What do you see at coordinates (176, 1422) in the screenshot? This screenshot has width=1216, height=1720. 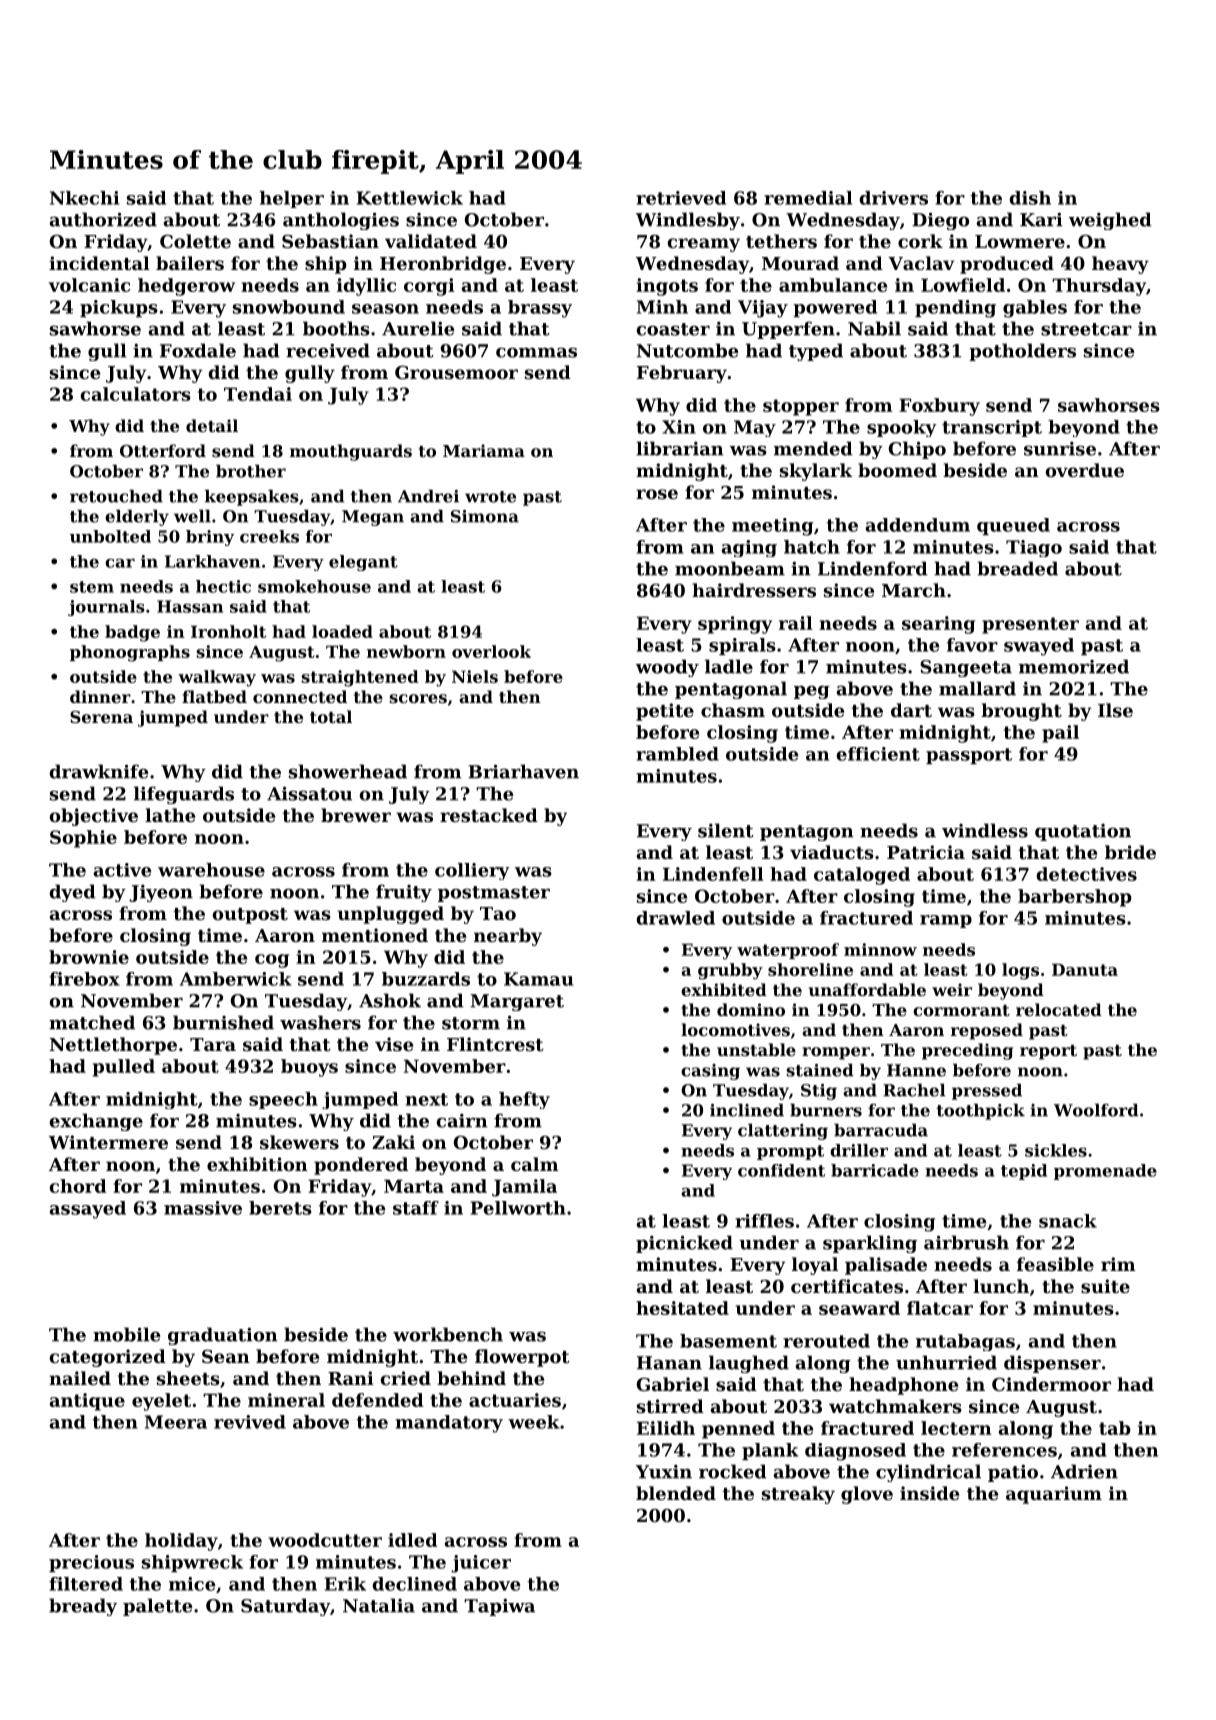 I see `Meera` at bounding box center [176, 1422].
